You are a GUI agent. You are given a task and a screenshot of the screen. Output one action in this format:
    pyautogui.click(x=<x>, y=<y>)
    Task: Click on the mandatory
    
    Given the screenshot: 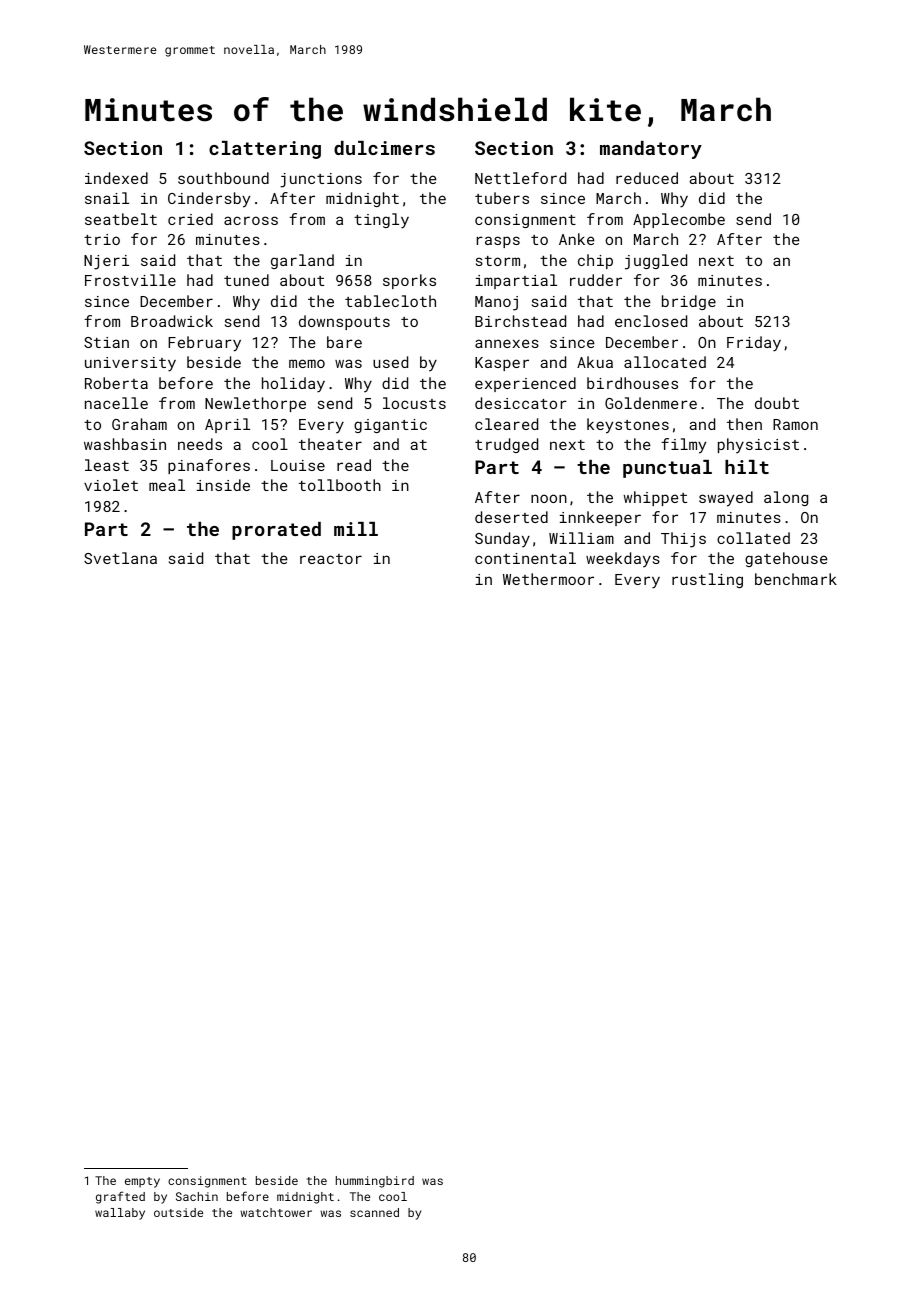 What is the action you would take?
    pyautogui.click(x=651, y=150)
